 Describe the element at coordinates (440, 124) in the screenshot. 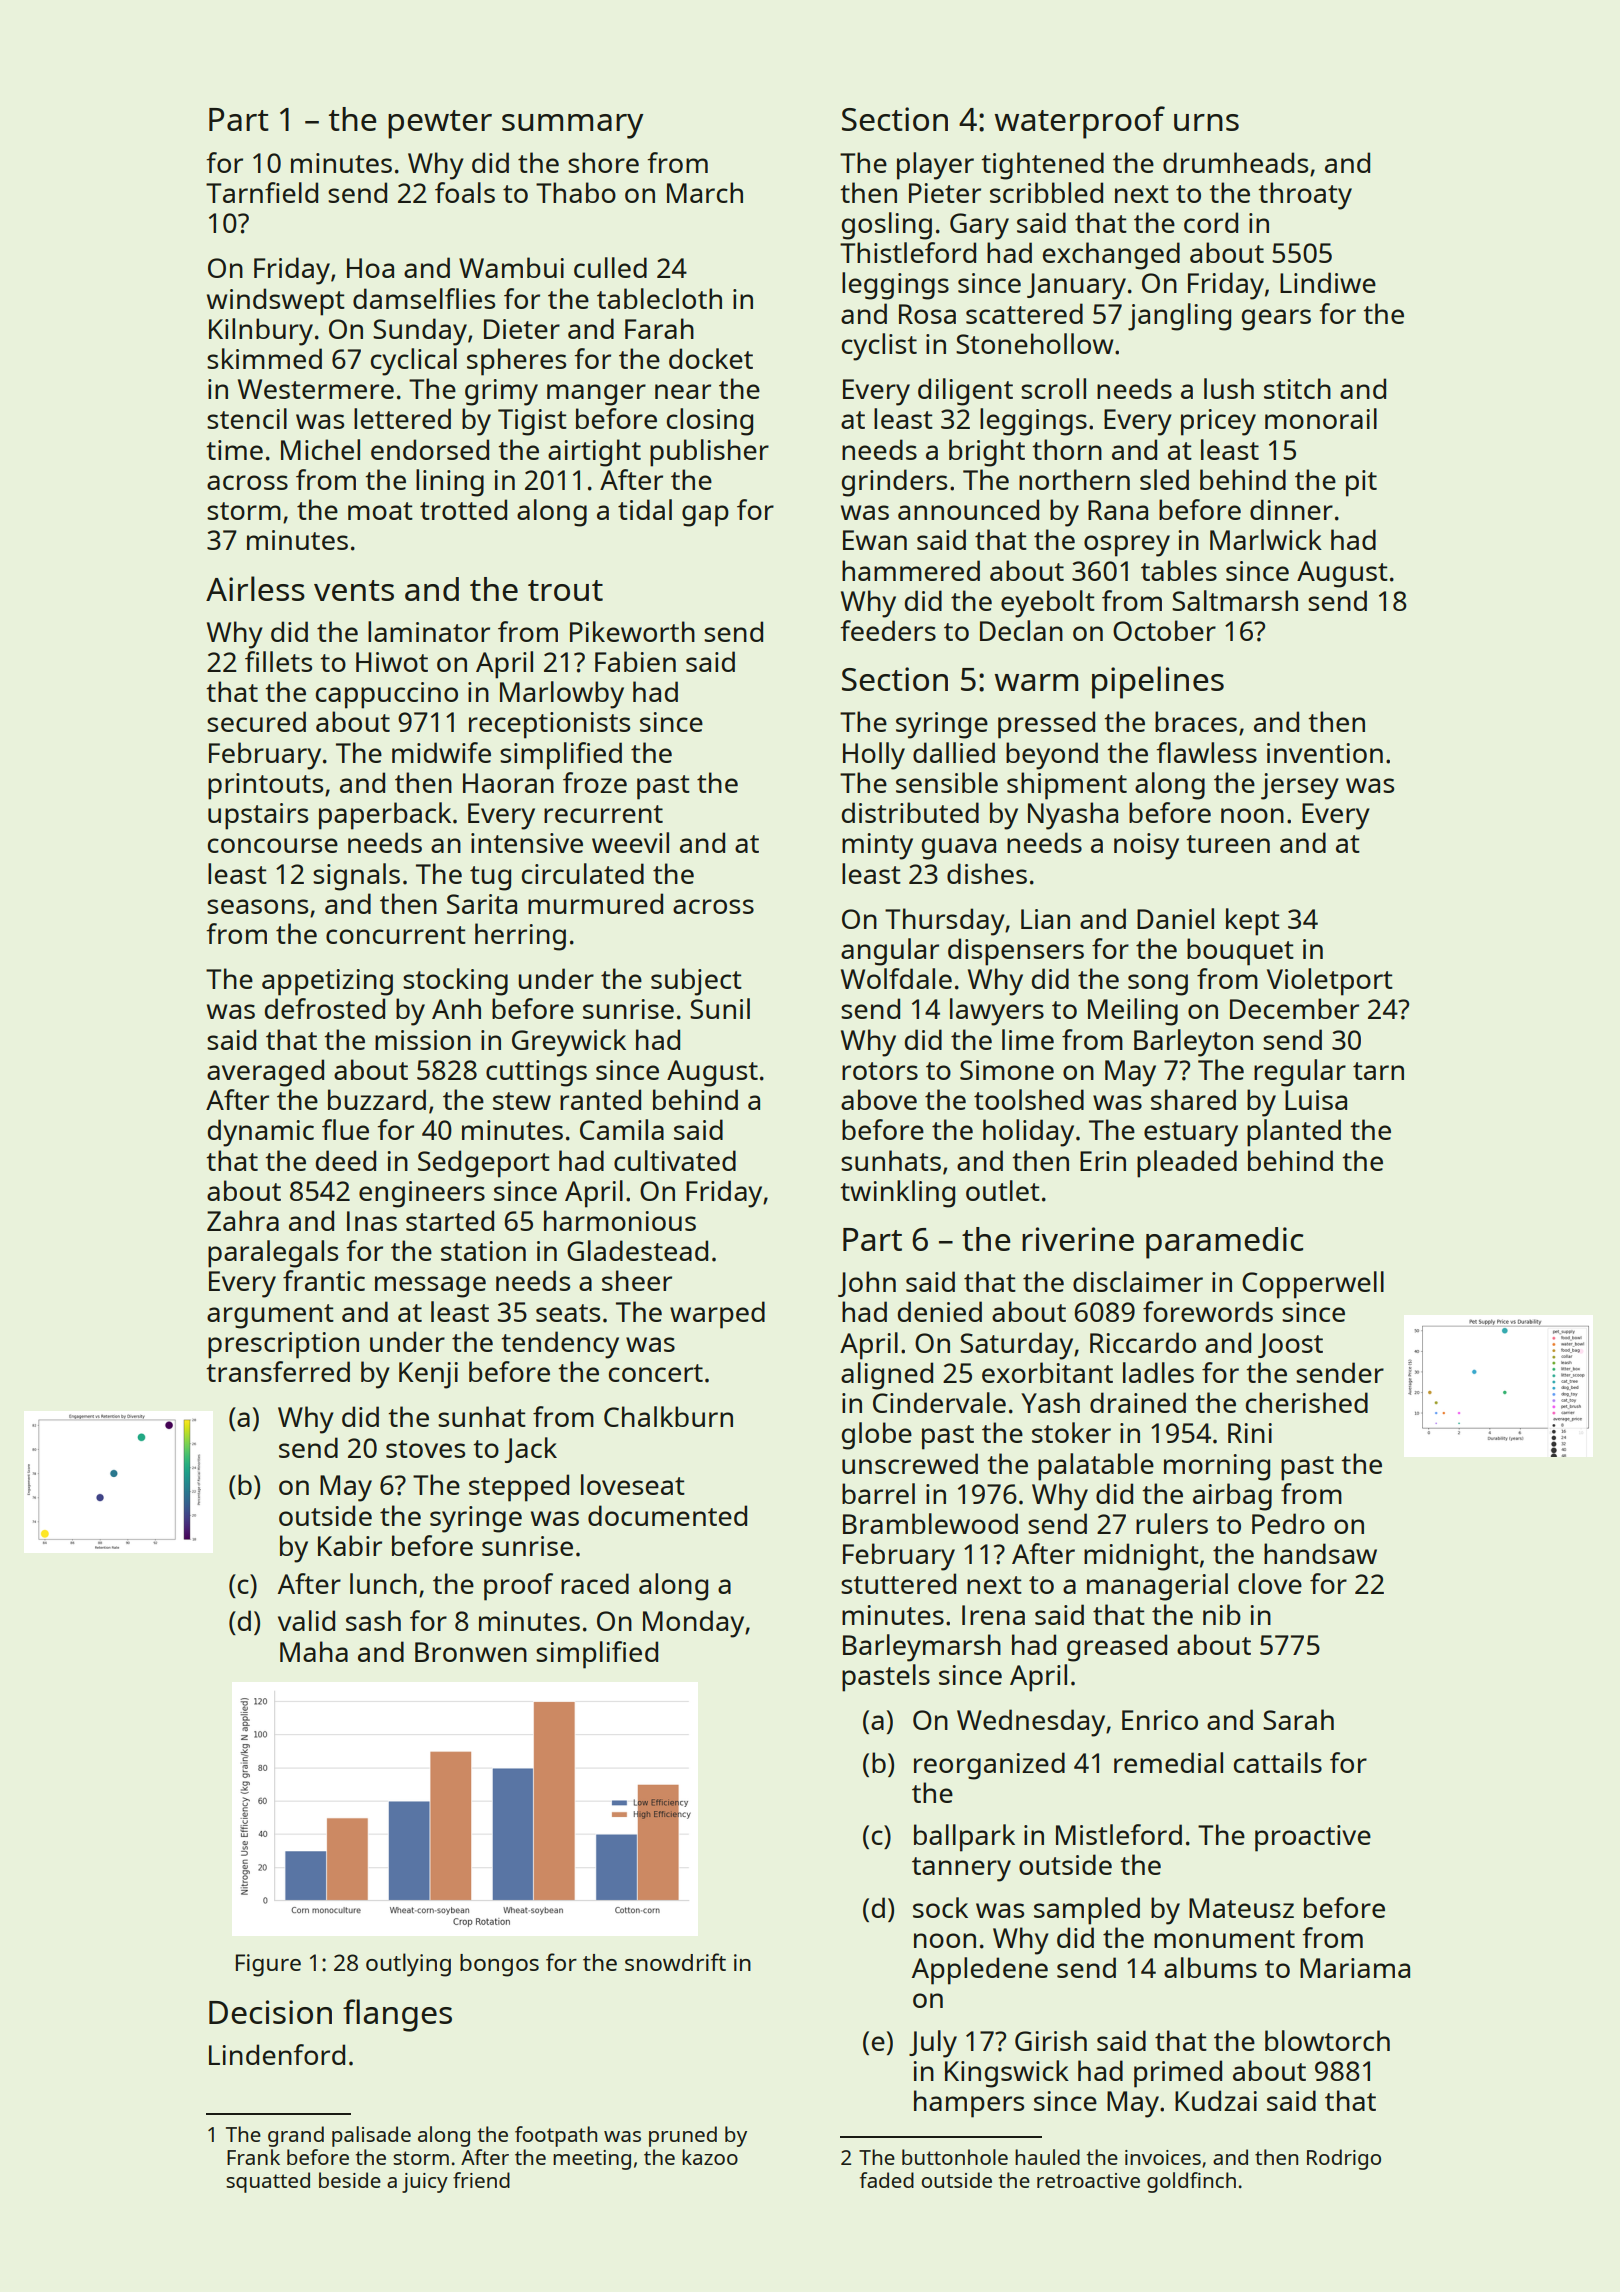

I see `pewter` at that location.
